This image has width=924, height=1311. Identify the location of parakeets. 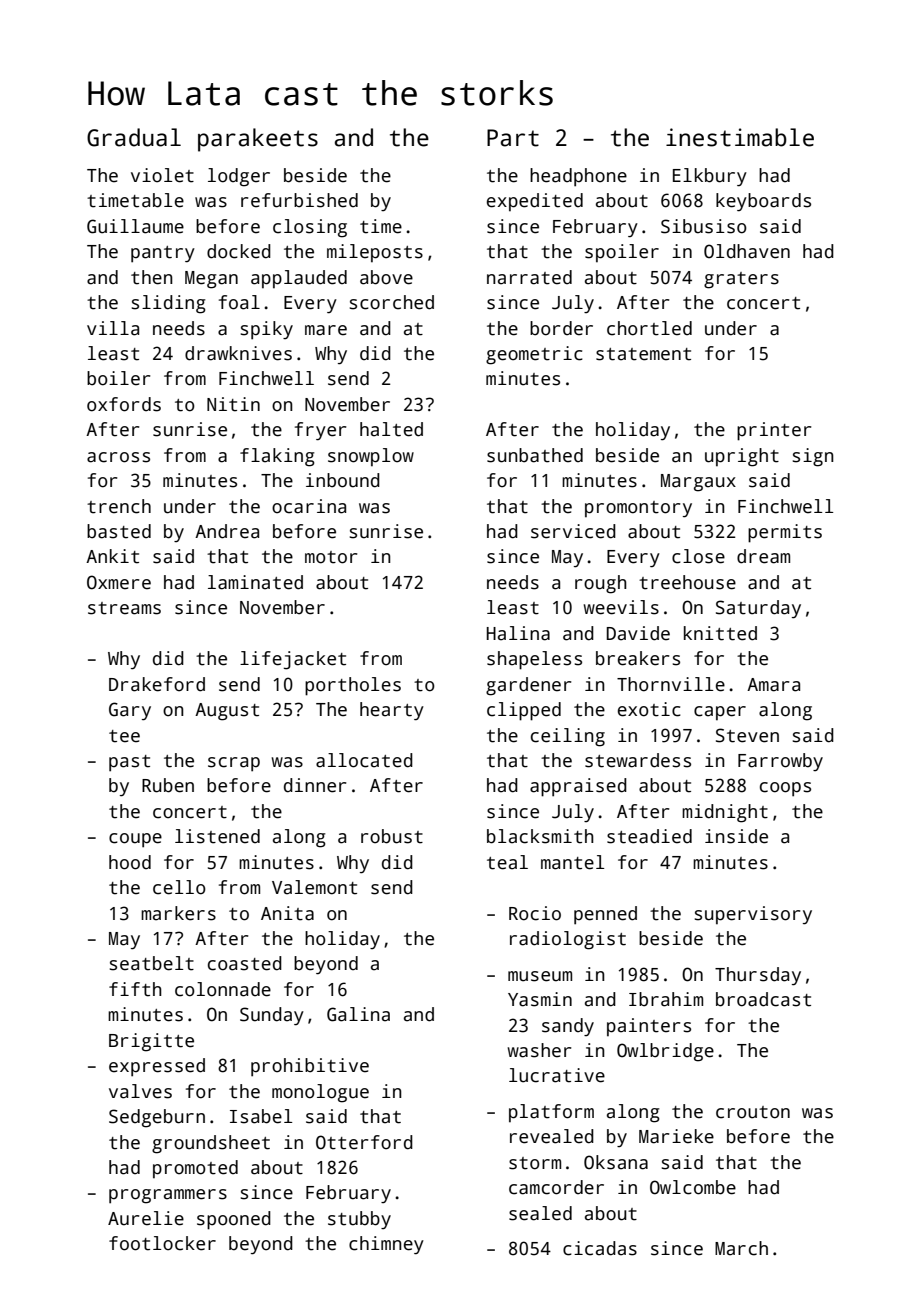
(258, 140).
